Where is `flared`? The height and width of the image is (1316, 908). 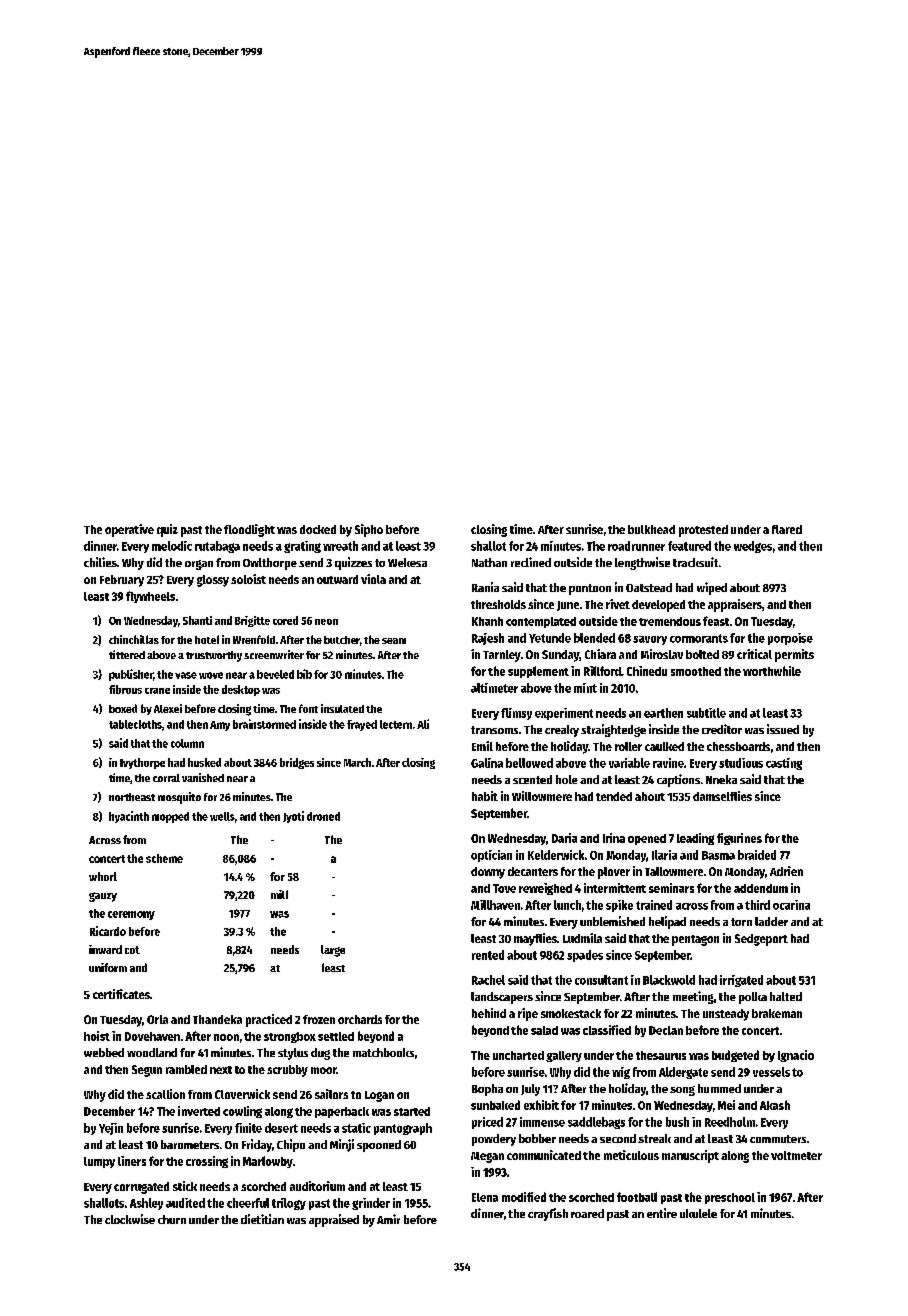
flared is located at coordinates (787, 529).
